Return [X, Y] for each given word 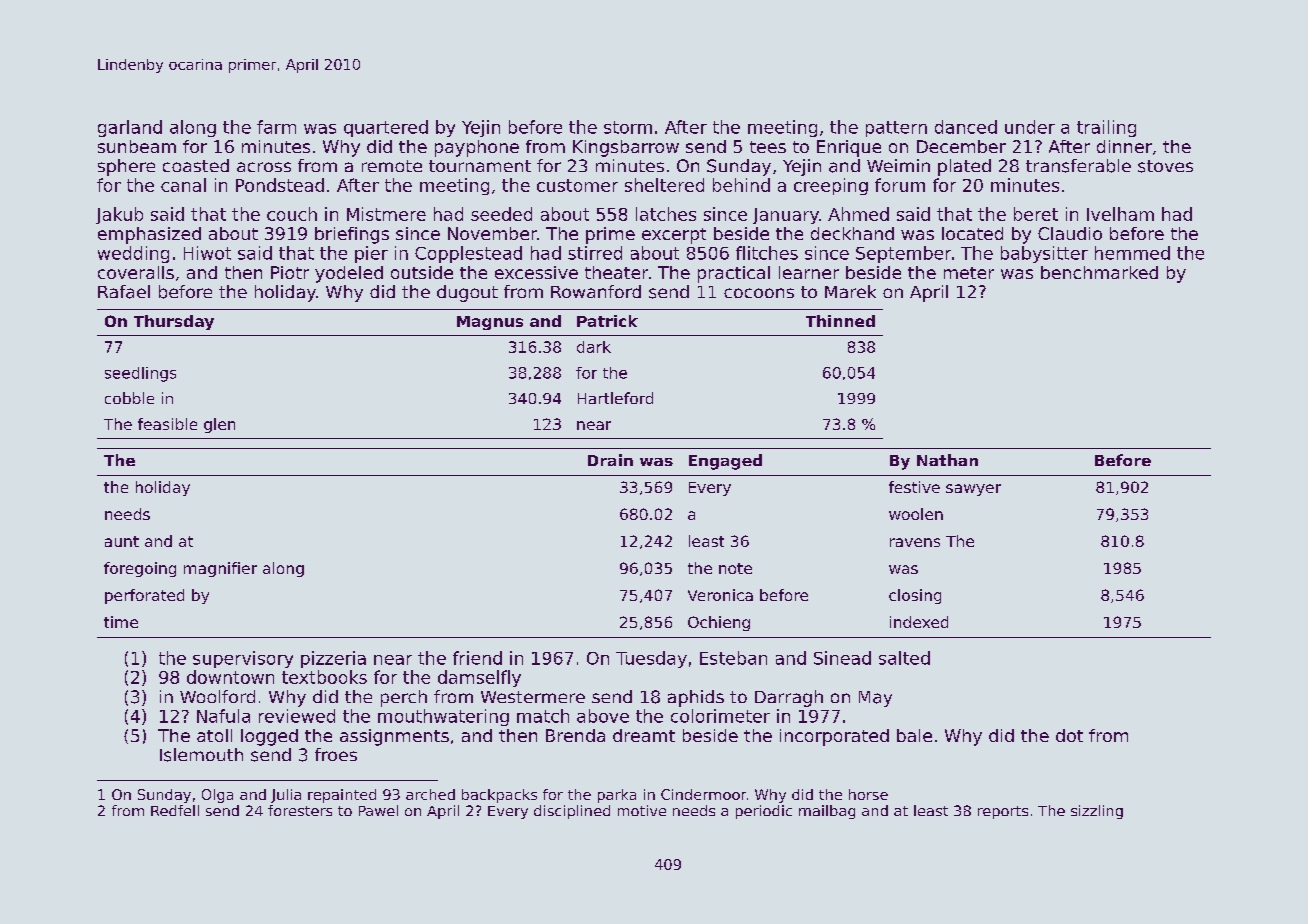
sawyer [973, 490]
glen [219, 425]
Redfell [175, 810]
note [735, 568]
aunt [122, 541]
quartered [386, 128]
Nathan [947, 460]
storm [628, 127]
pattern [896, 129]
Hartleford [615, 398]
